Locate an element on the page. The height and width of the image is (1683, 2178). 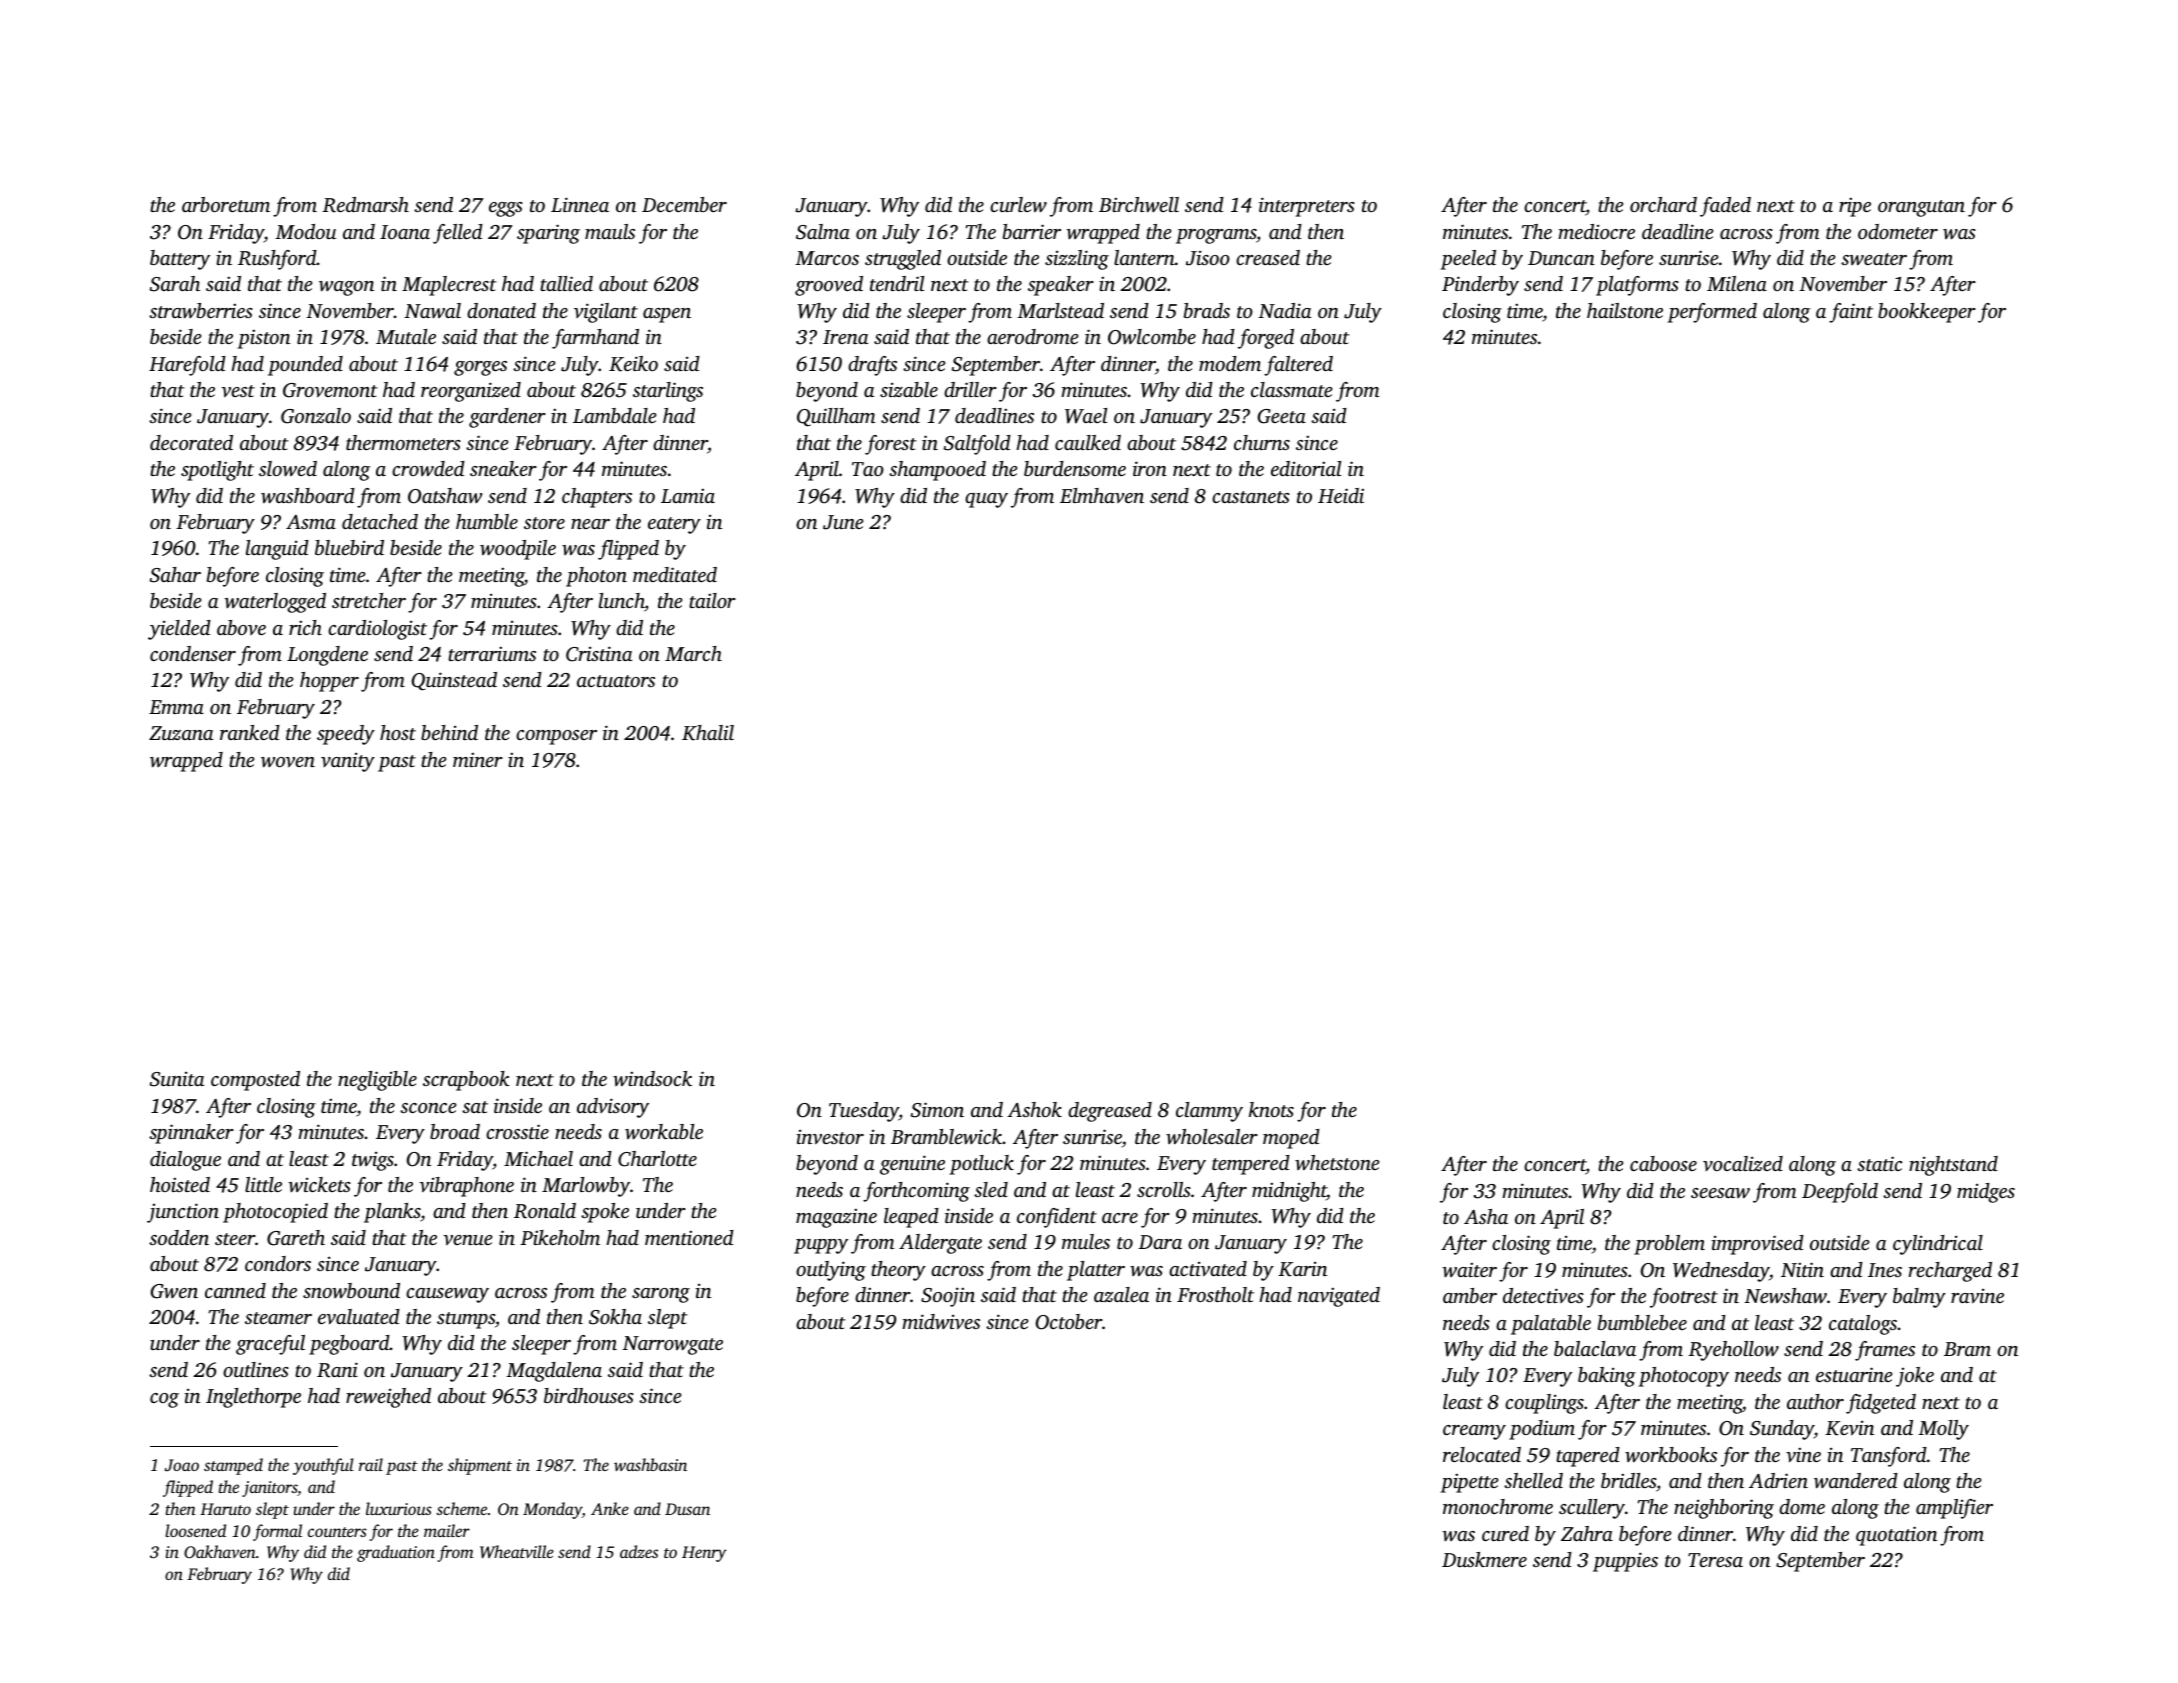
castanets is located at coordinates (1251, 497).
